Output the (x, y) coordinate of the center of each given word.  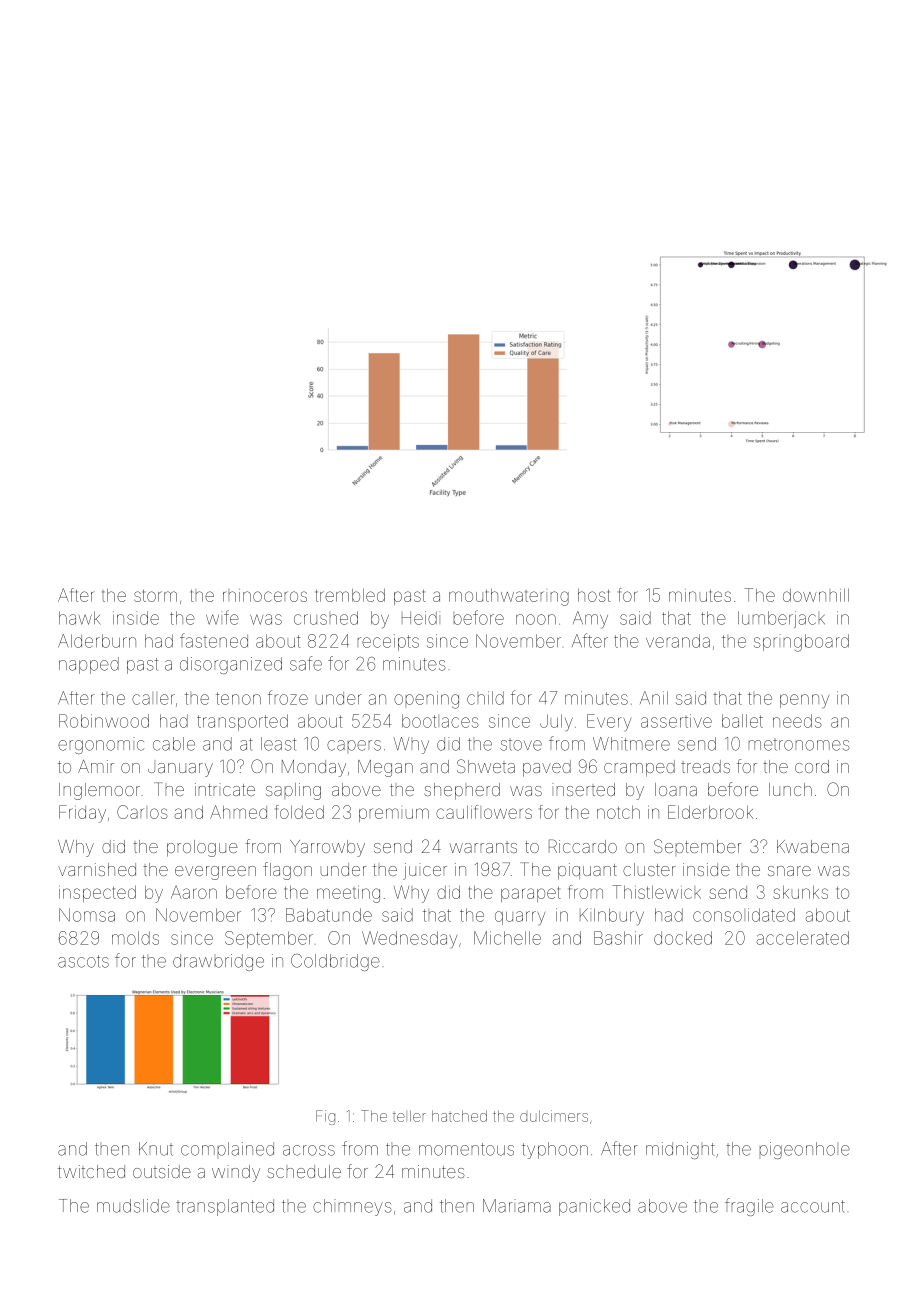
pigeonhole (805, 1150)
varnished (97, 869)
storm (155, 595)
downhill (816, 595)
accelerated (803, 938)
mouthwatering (509, 597)
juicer (425, 871)
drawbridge (218, 962)
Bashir (618, 938)
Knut (156, 1149)
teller (409, 1116)
